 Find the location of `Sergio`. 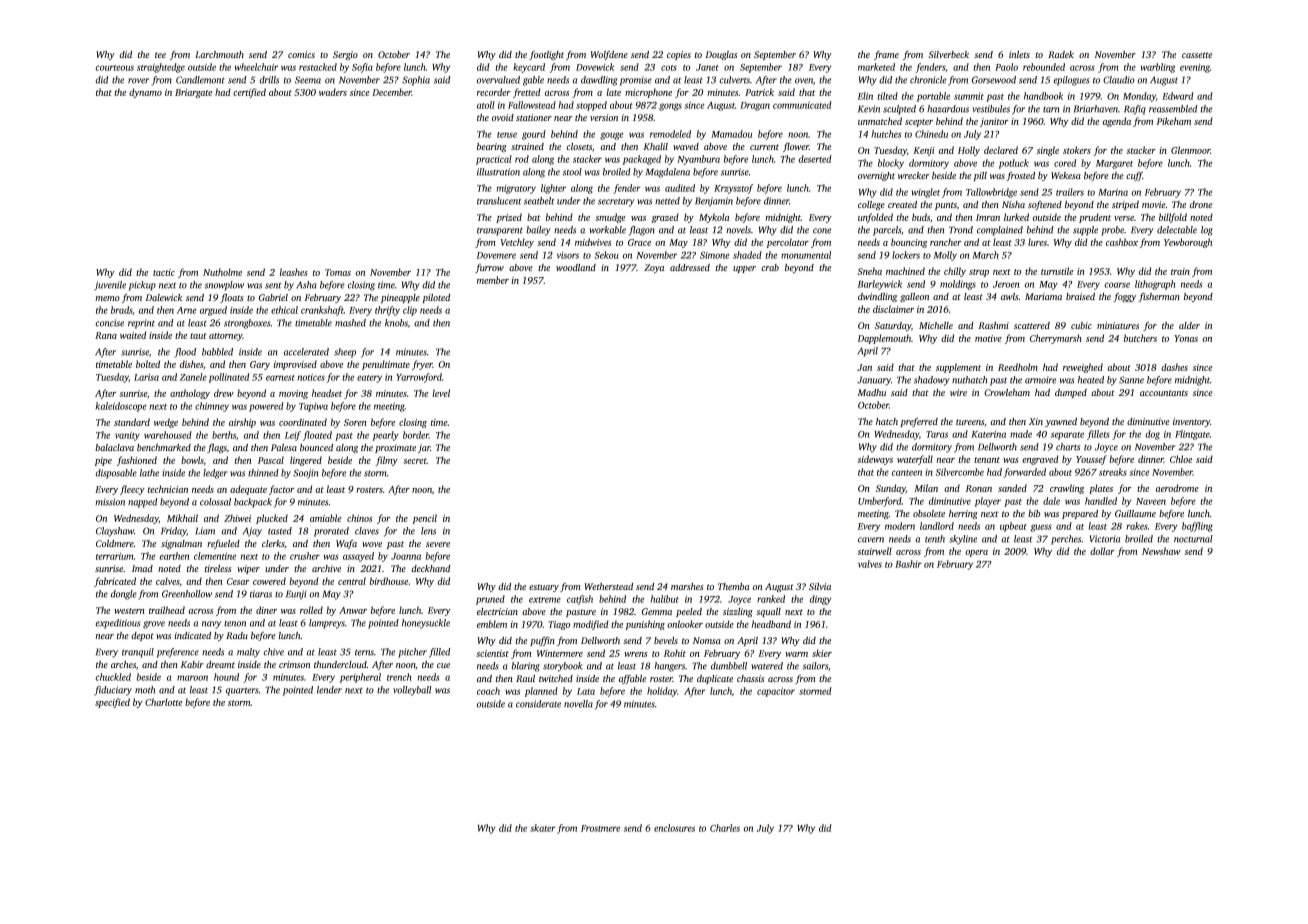

Sergio is located at coordinates (345, 55).
